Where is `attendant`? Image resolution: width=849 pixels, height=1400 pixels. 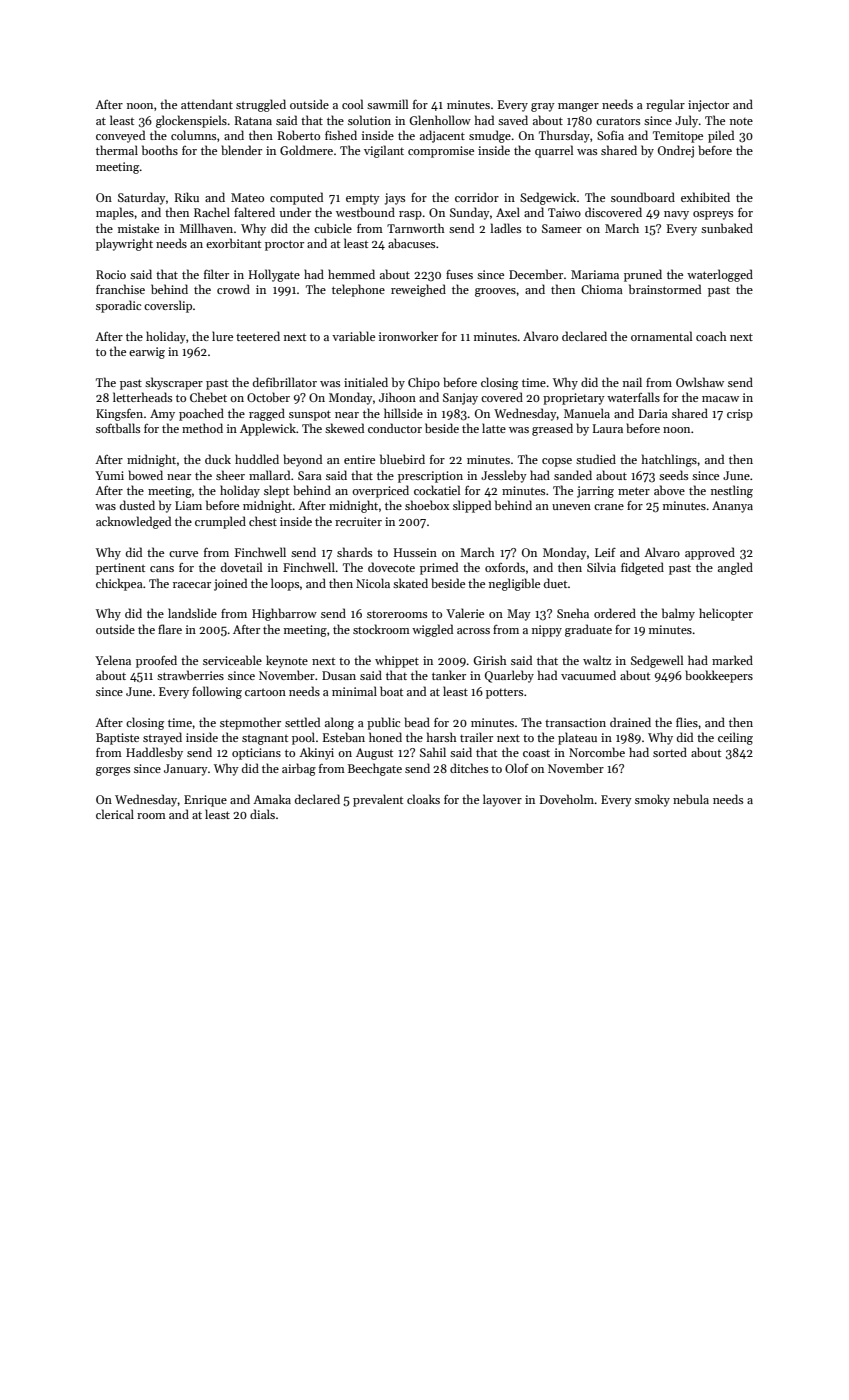
attendant is located at coordinates (207, 104).
